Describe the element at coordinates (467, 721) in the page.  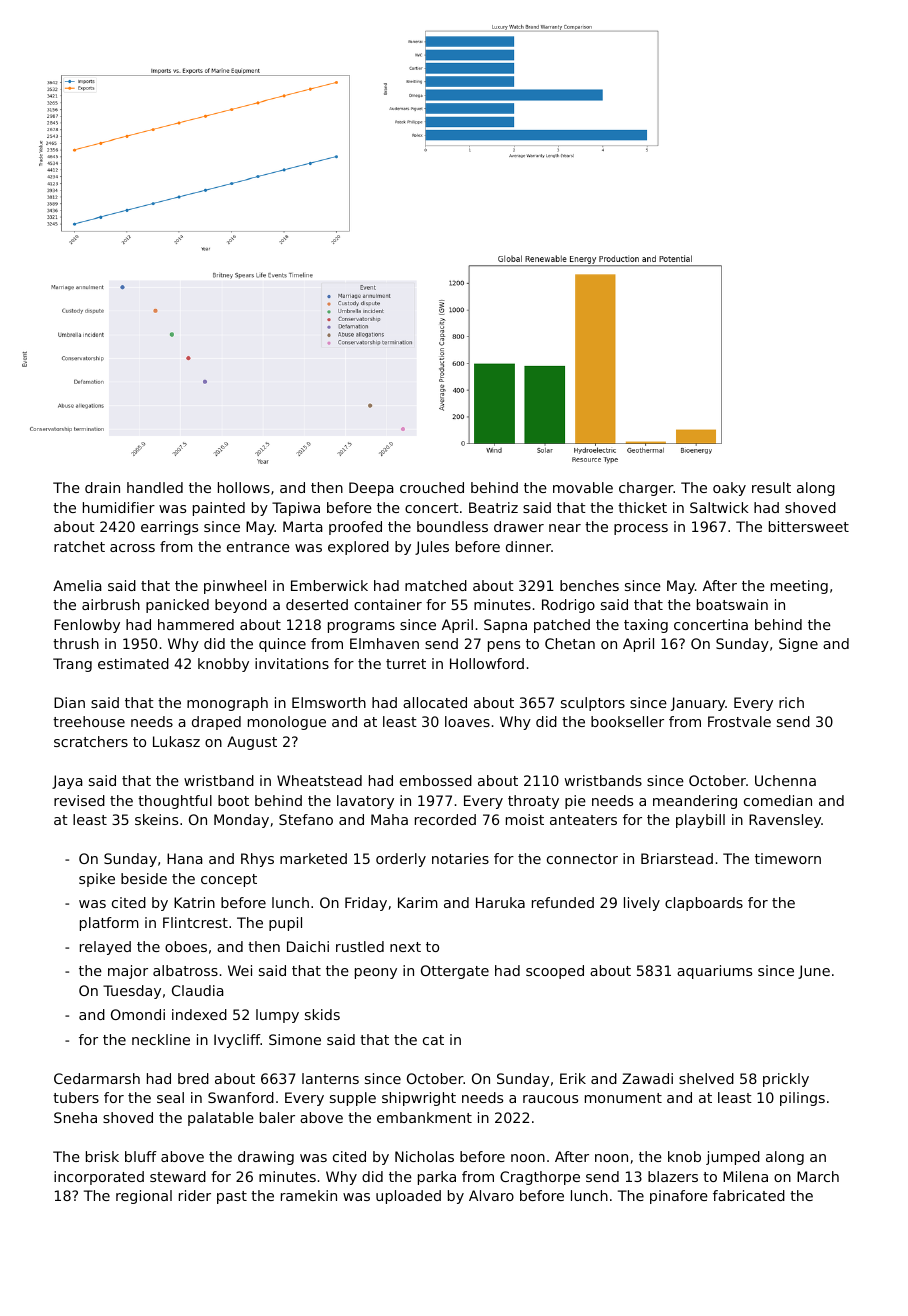
I see `loaves` at that location.
